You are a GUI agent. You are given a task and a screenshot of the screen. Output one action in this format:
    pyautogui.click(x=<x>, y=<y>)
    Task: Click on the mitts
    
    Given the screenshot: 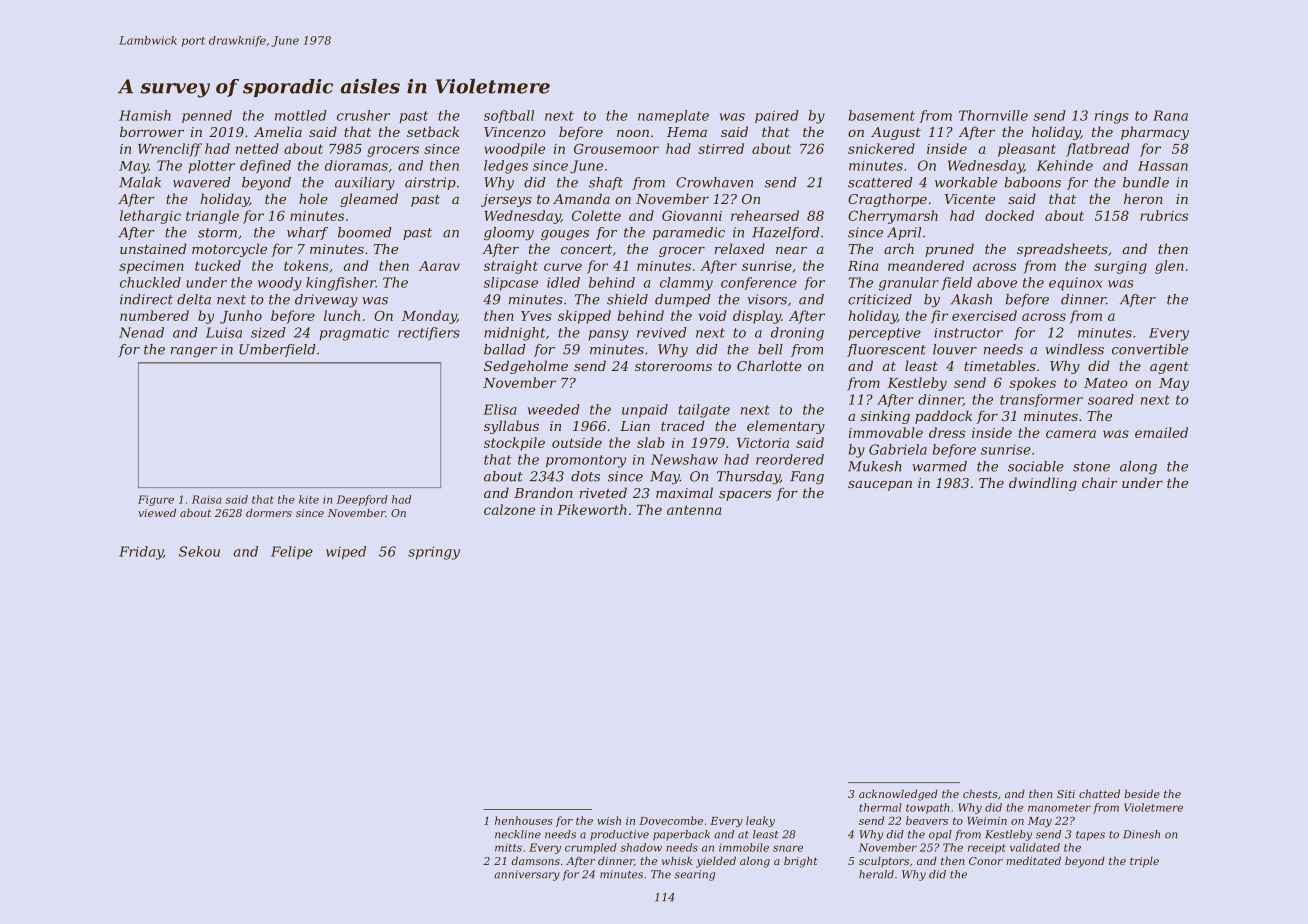 What is the action you would take?
    pyautogui.click(x=508, y=847)
